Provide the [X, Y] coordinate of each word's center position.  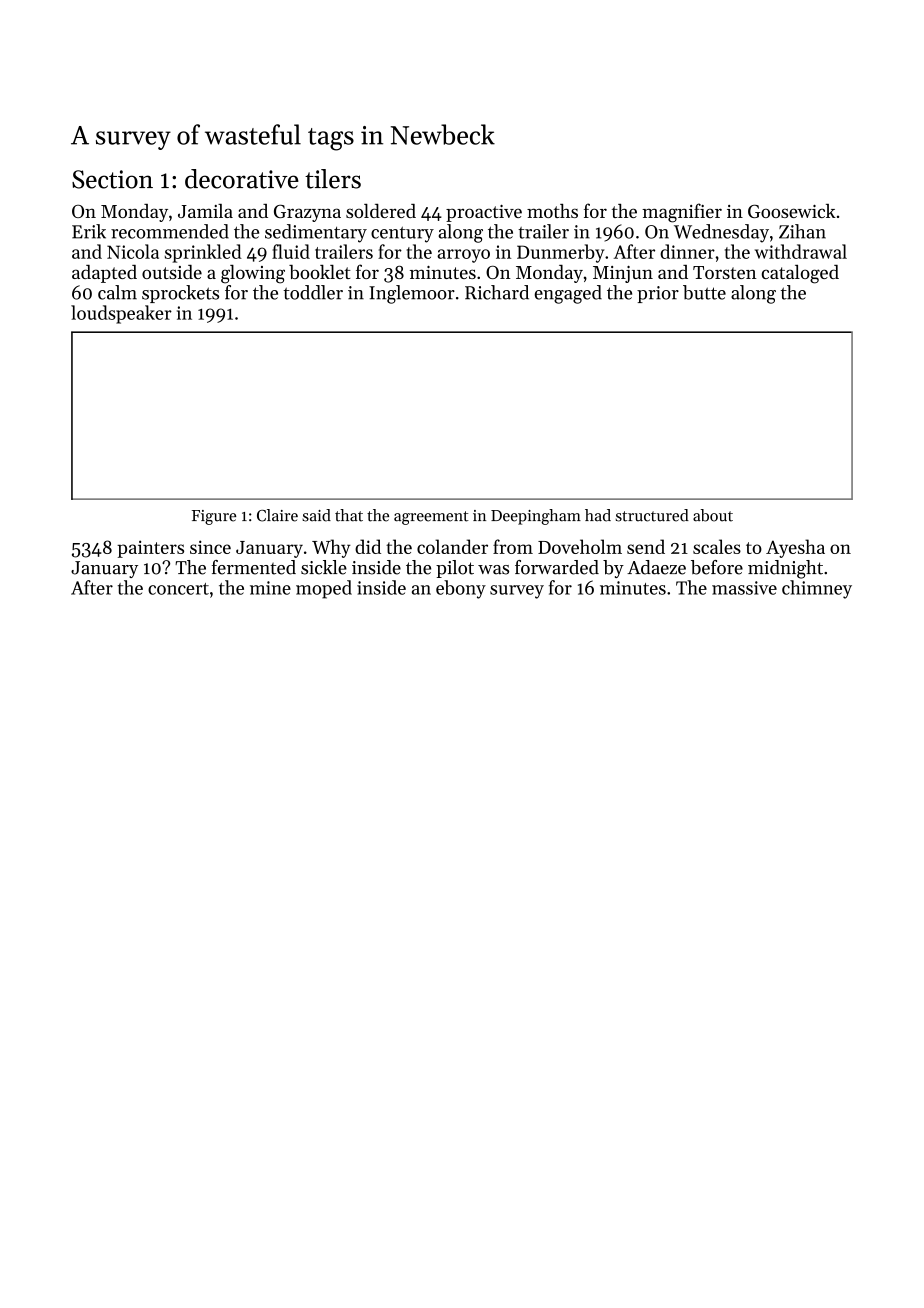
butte [704, 292]
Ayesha [795, 548]
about [713, 515]
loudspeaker [121, 314]
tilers [333, 179]
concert [178, 589]
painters [150, 549]
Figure [214, 517]
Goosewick [792, 211]
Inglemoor [412, 294]
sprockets [180, 294]
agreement [431, 518]
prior [658, 294]
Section [112, 179]
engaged [568, 294]
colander [452, 546]
